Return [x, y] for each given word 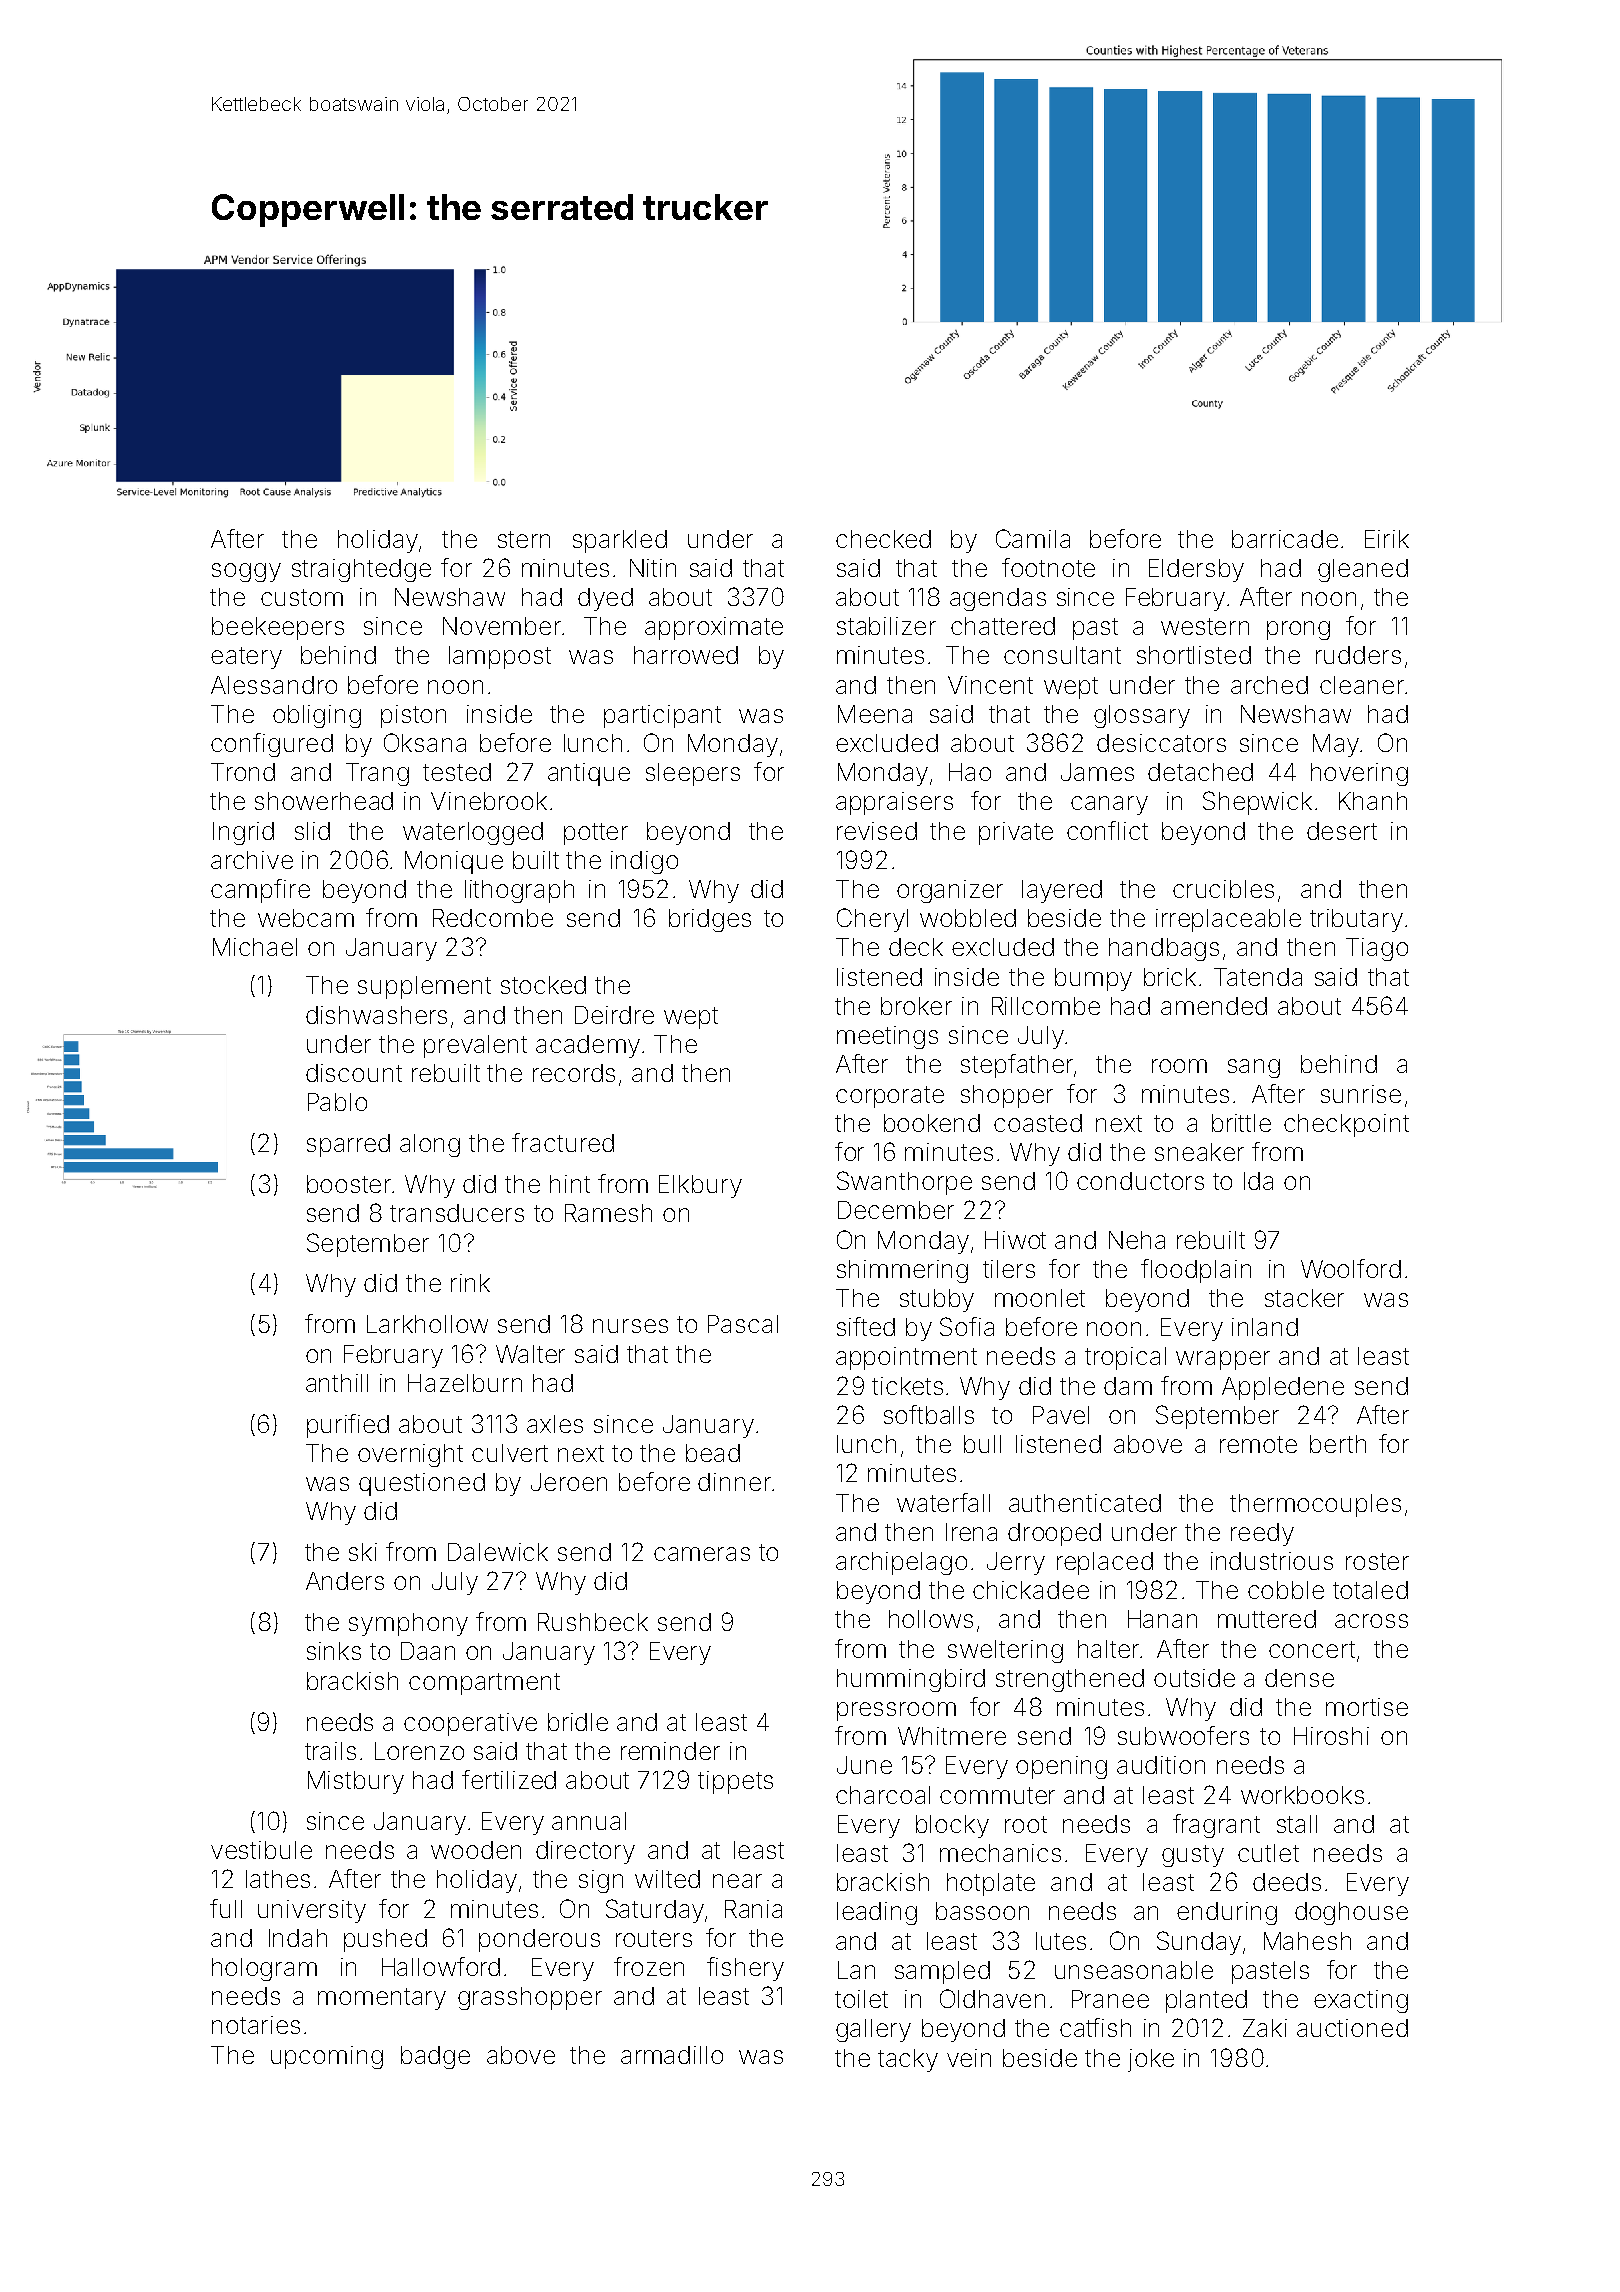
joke [1151, 2060]
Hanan [1162, 1619]
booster [349, 1184]
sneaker [1199, 1152]
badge [435, 2057]
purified [348, 1426]
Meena [875, 714]
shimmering [902, 1271]
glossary [1142, 716]
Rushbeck [593, 1622]
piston [413, 716]
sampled [942, 1972]
